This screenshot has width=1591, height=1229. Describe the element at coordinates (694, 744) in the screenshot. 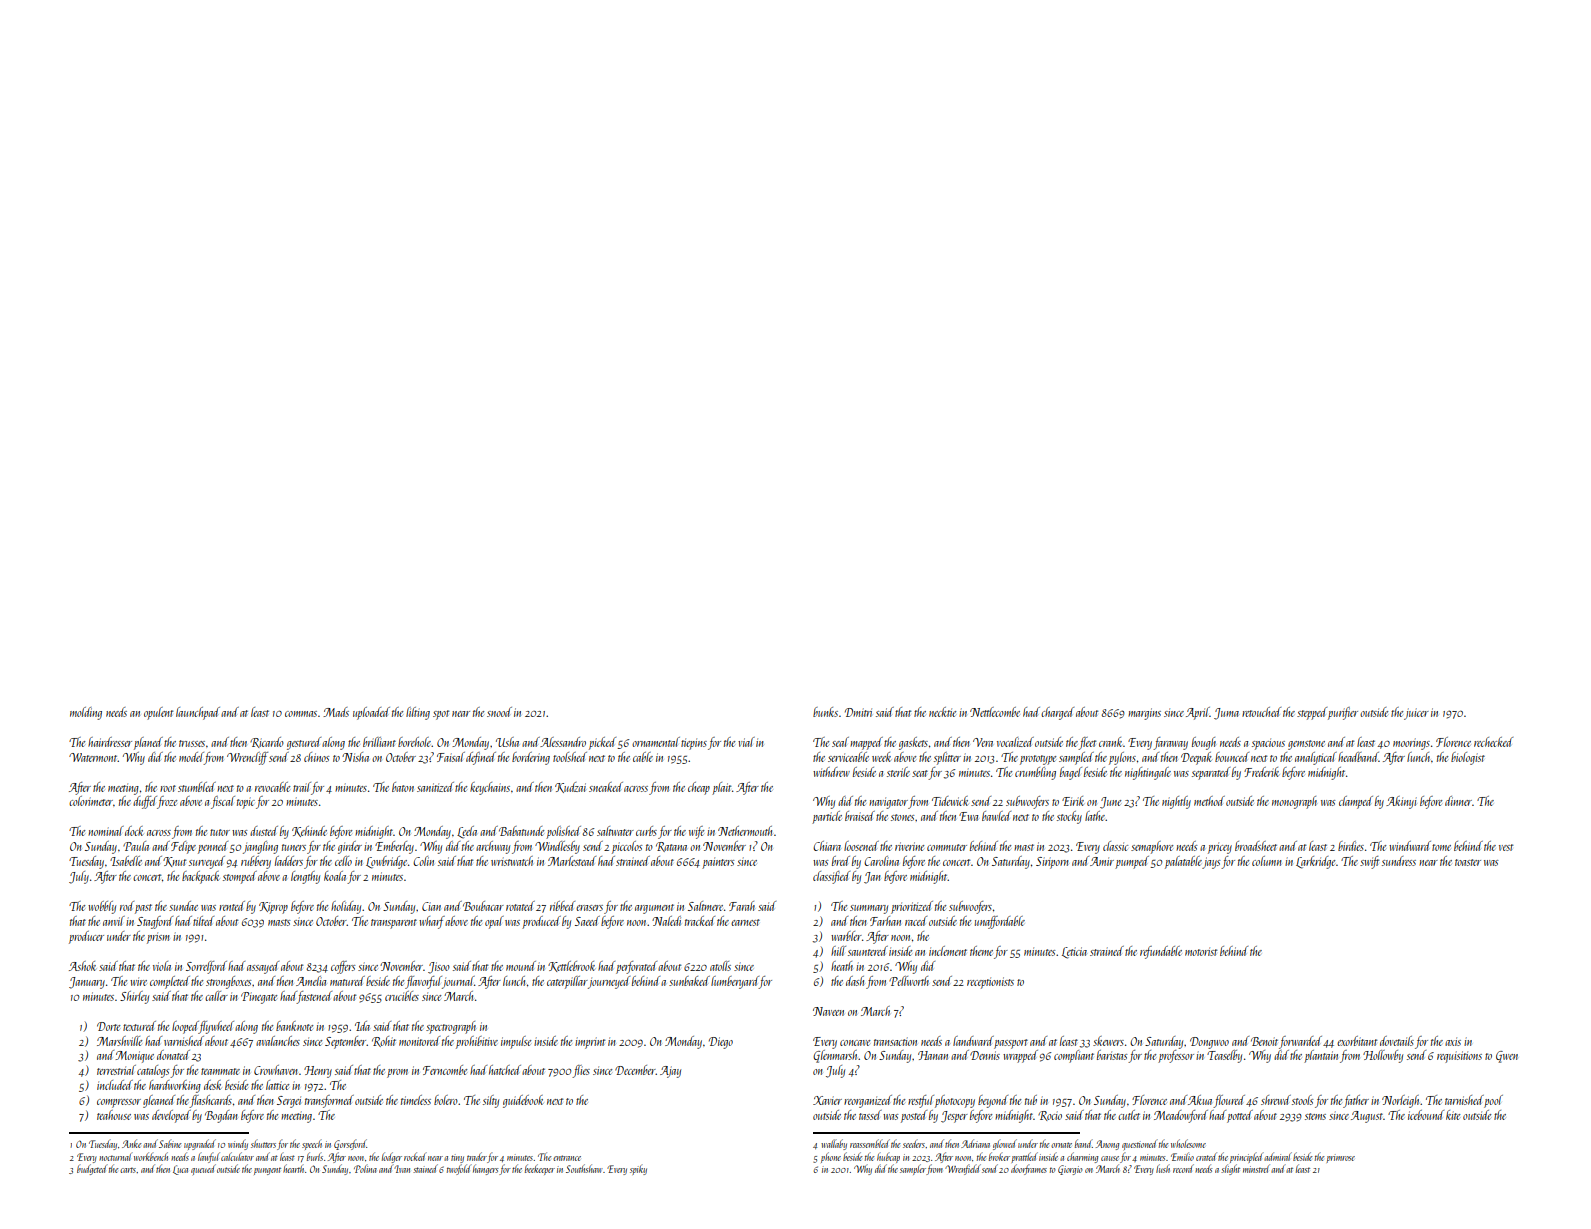

I see `tiepins` at that location.
